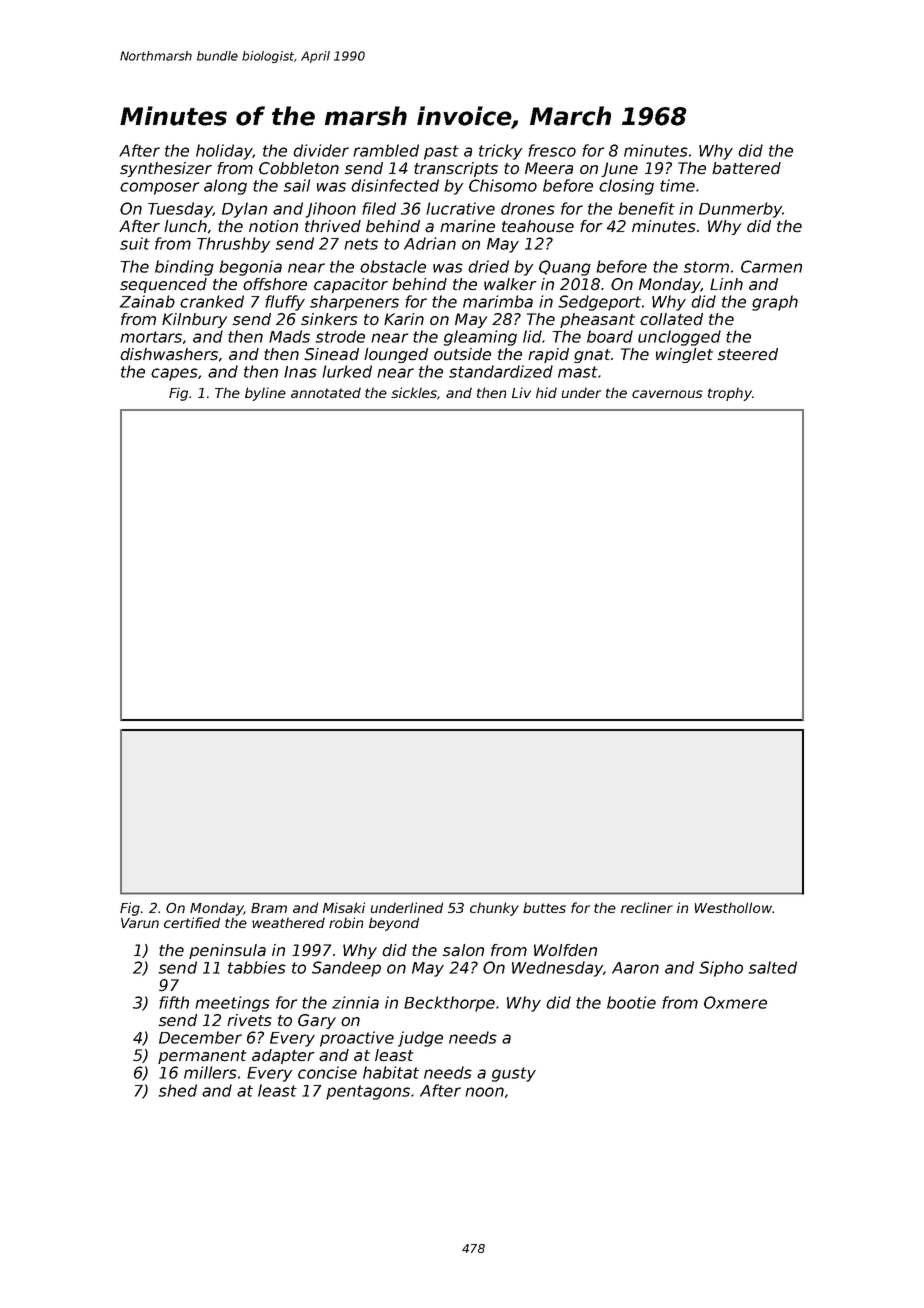 Image resolution: width=924 pixels, height=1308 pixels. Describe the element at coordinates (178, 1090) in the image. I see `shed` at that location.
